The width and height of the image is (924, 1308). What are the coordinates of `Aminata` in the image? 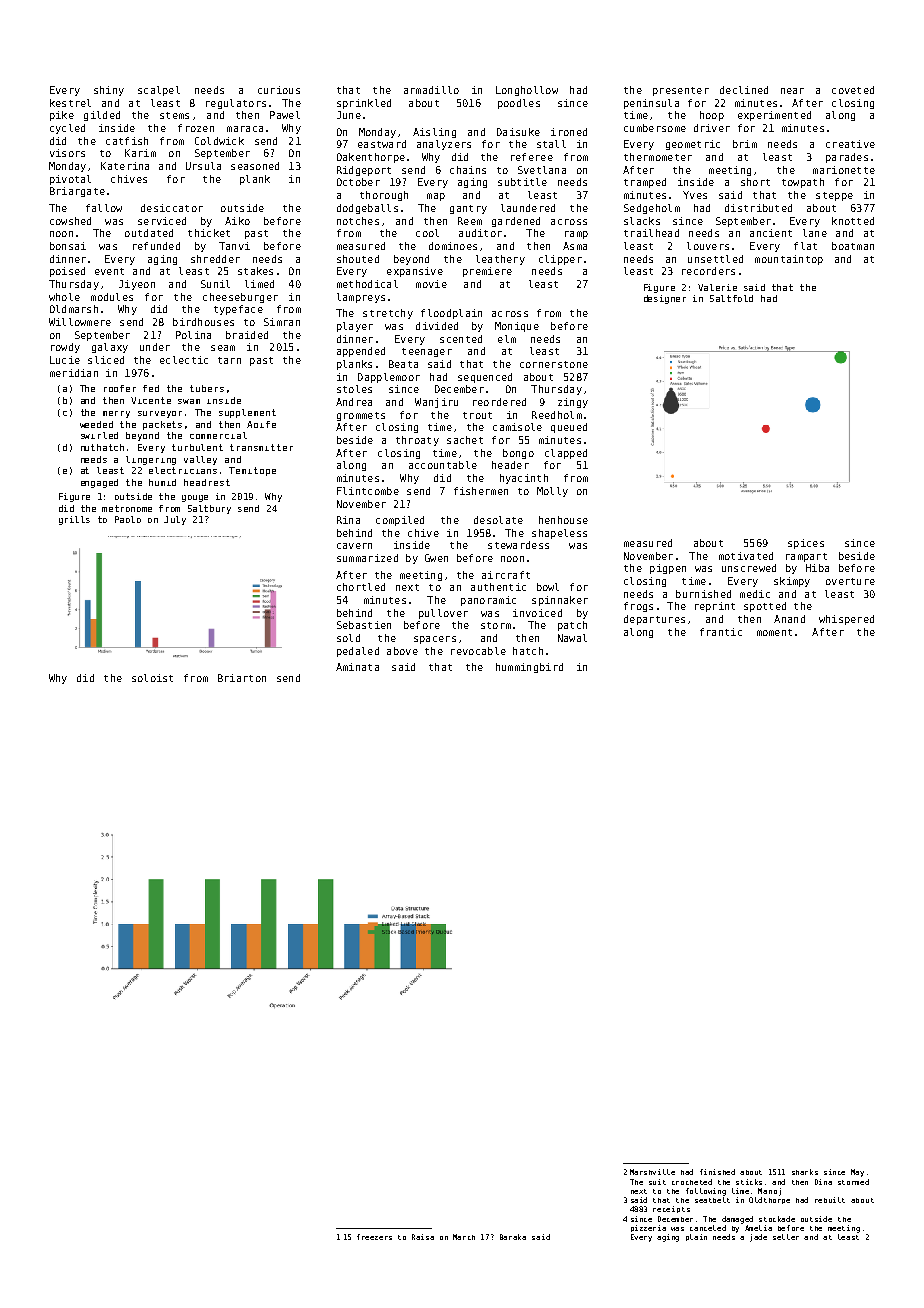 It's located at (357, 667).
